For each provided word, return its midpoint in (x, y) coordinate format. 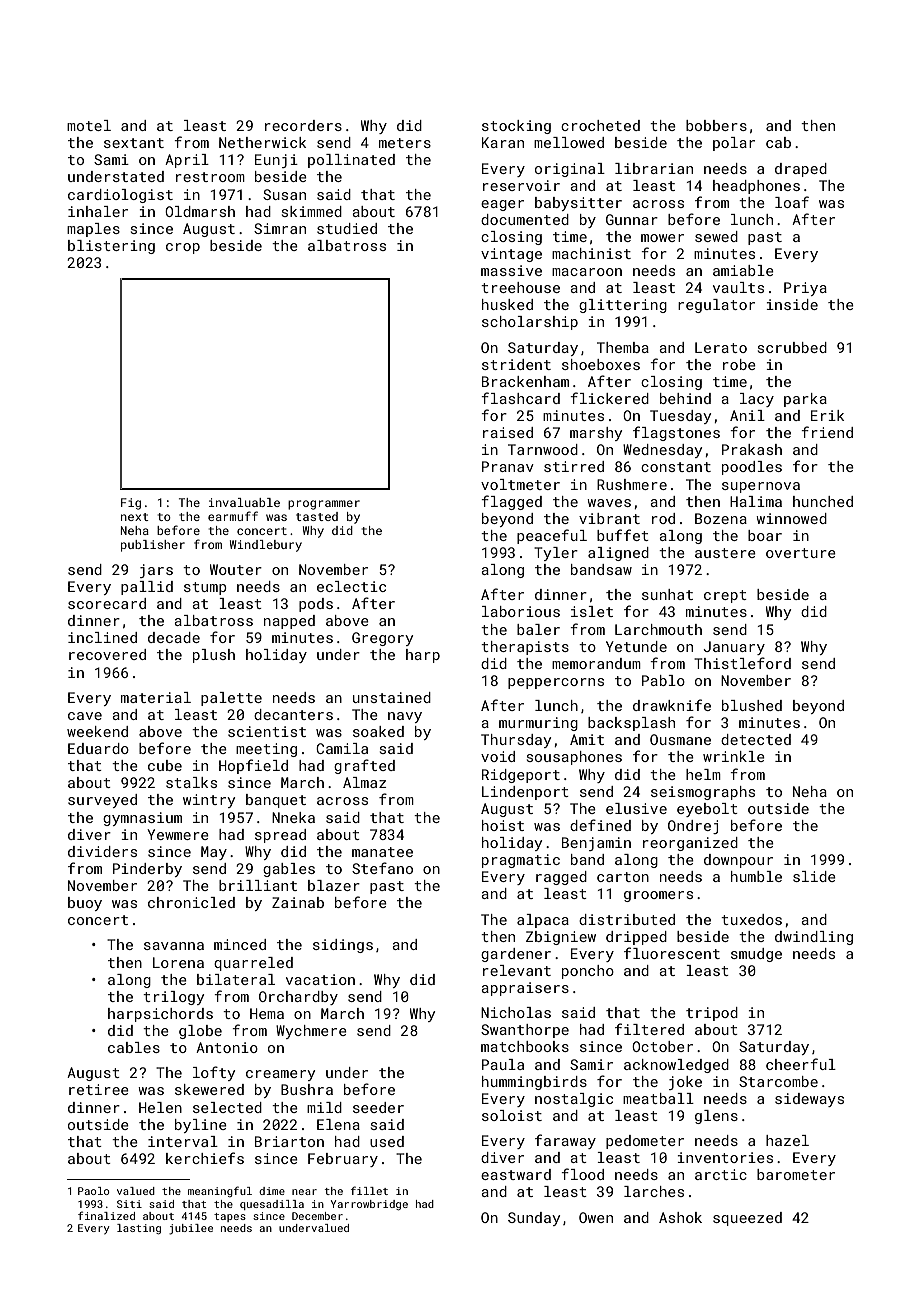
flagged (511, 502)
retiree (99, 1089)
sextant (134, 143)
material (156, 697)
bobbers (716, 125)
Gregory (382, 639)
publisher (153, 546)
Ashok (680, 1217)
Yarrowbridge (369, 1205)
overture (801, 553)
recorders (303, 125)
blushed (752, 705)
